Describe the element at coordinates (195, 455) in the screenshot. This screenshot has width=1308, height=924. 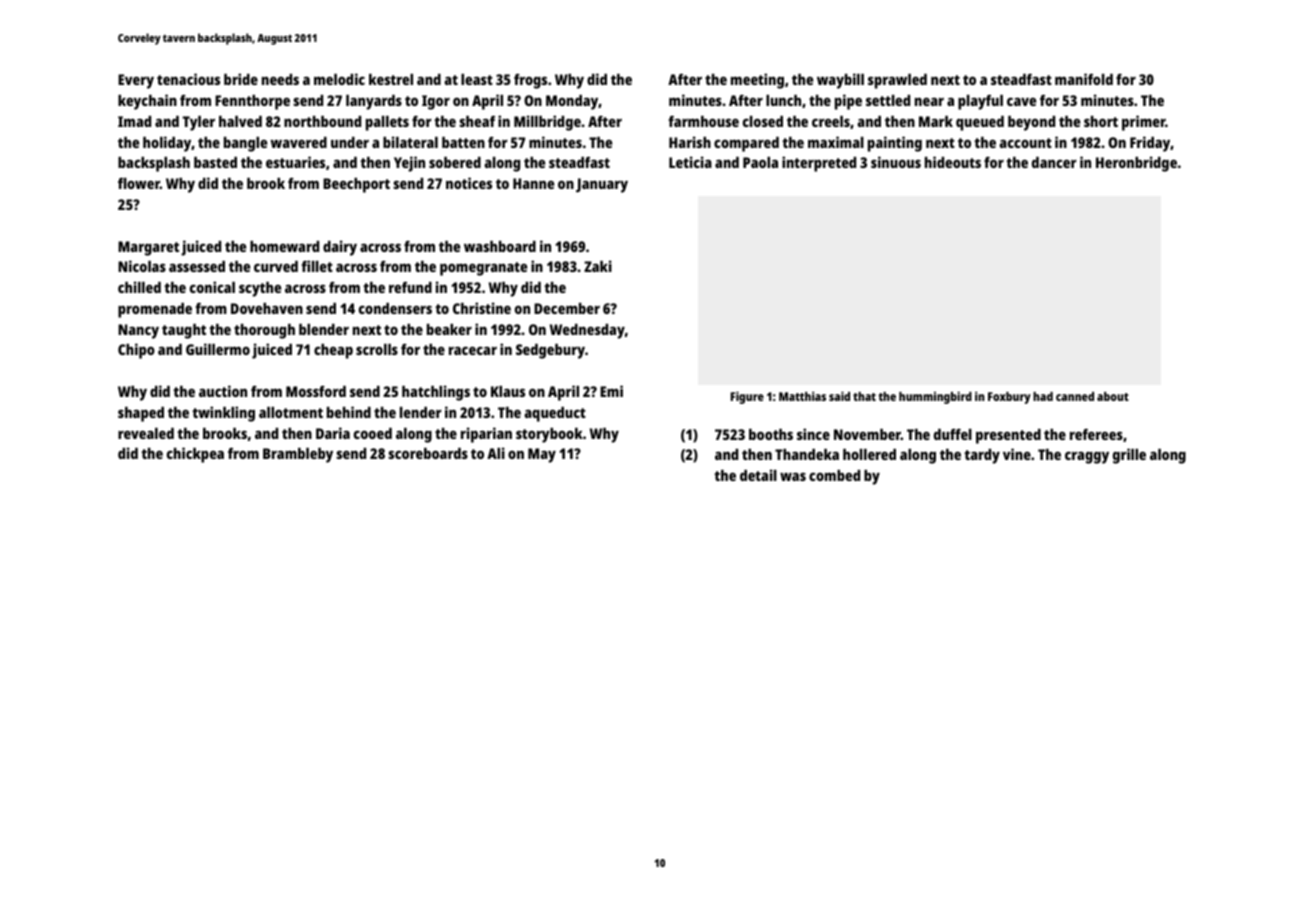
I see `chickpea` at that location.
